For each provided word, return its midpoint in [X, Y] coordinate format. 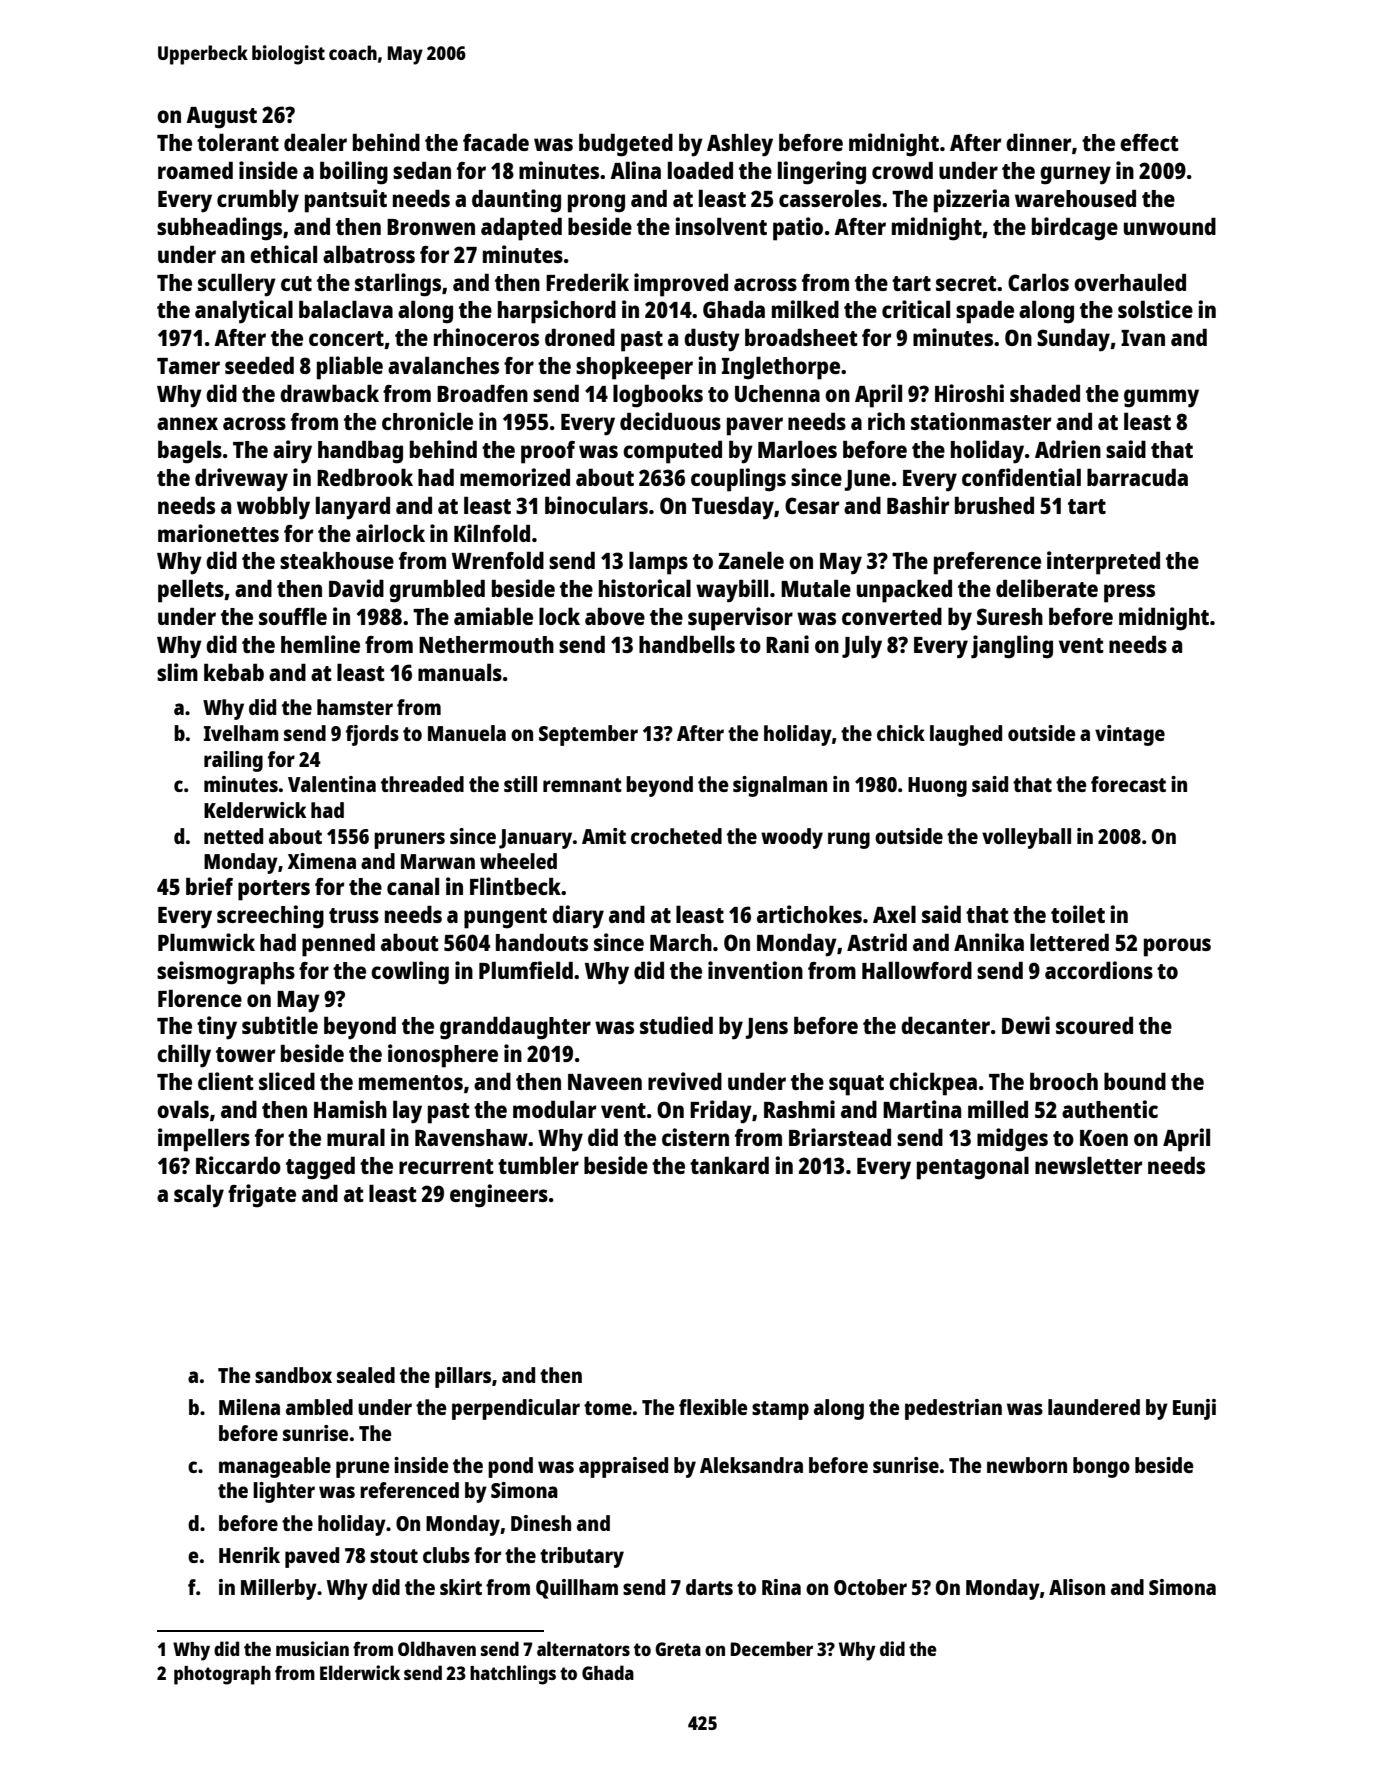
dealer [315, 142]
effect [1149, 142]
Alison [1077, 1587]
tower [245, 1054]
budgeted [626, 145]
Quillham [577, 1589]
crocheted [676, 836]
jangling [1012, 647]
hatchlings [513, 1675]
